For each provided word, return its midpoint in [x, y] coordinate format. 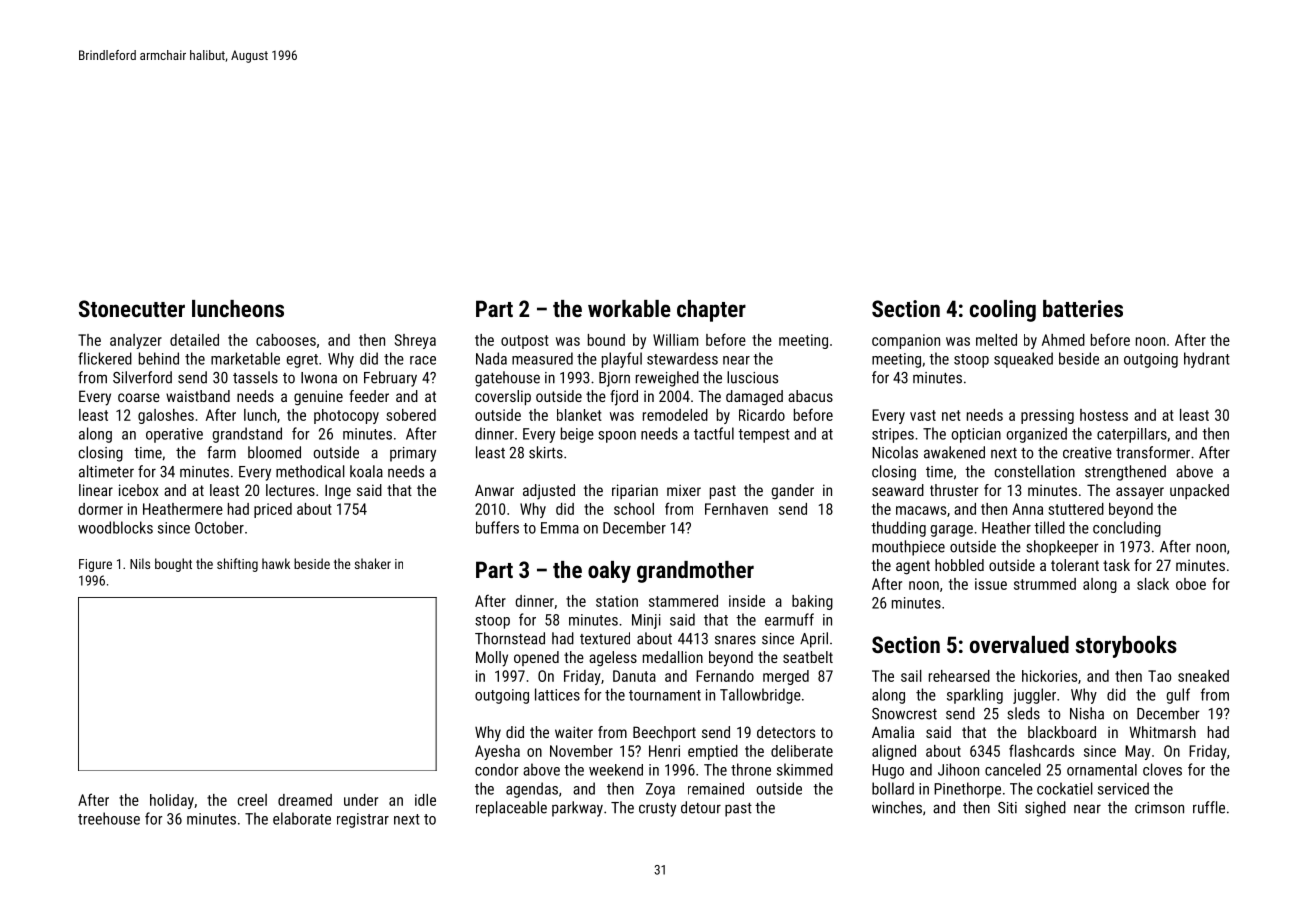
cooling [1003, 311]
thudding [898, 529]
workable [629, 308]
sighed [1045, 809]
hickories [1049, 676]
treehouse [109, 818]
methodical [310, 471]
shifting [237, 565]
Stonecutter [132, 308]
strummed [1045, 584]
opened [536, 658]
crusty [657, 810]
